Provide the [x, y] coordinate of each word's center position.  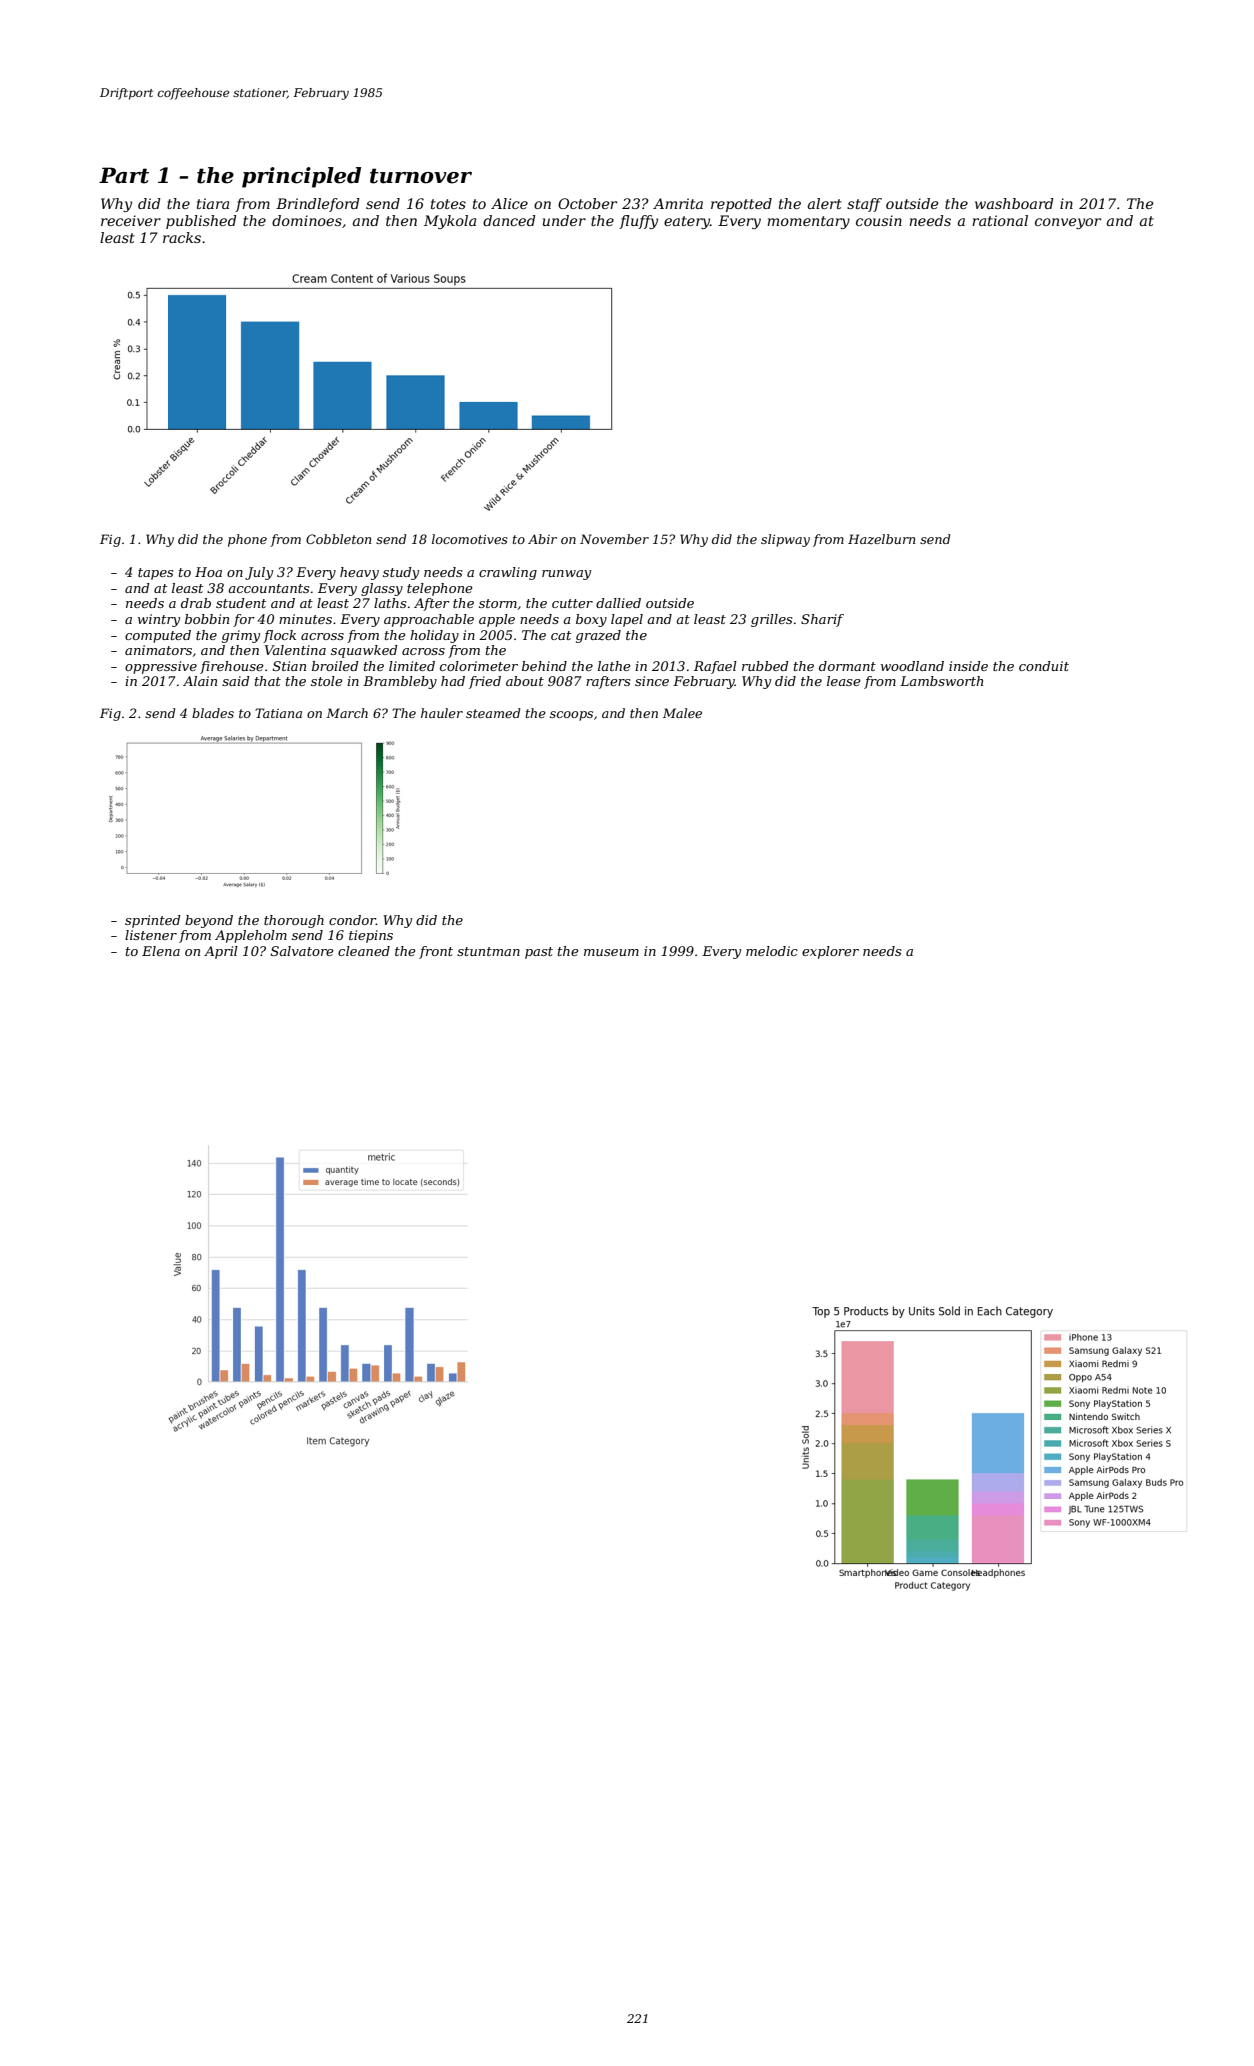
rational [1000, 220]
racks [182, 237]
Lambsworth [941, 681]
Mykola [450, 222]
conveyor [1068, 223]
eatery [687, 222]
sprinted [153, 921]
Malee [682, 713]
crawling [508, 573]
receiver [131, 220]
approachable [429, 620]
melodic [772, 951]
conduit [1044, 666]
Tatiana [278, 713]
